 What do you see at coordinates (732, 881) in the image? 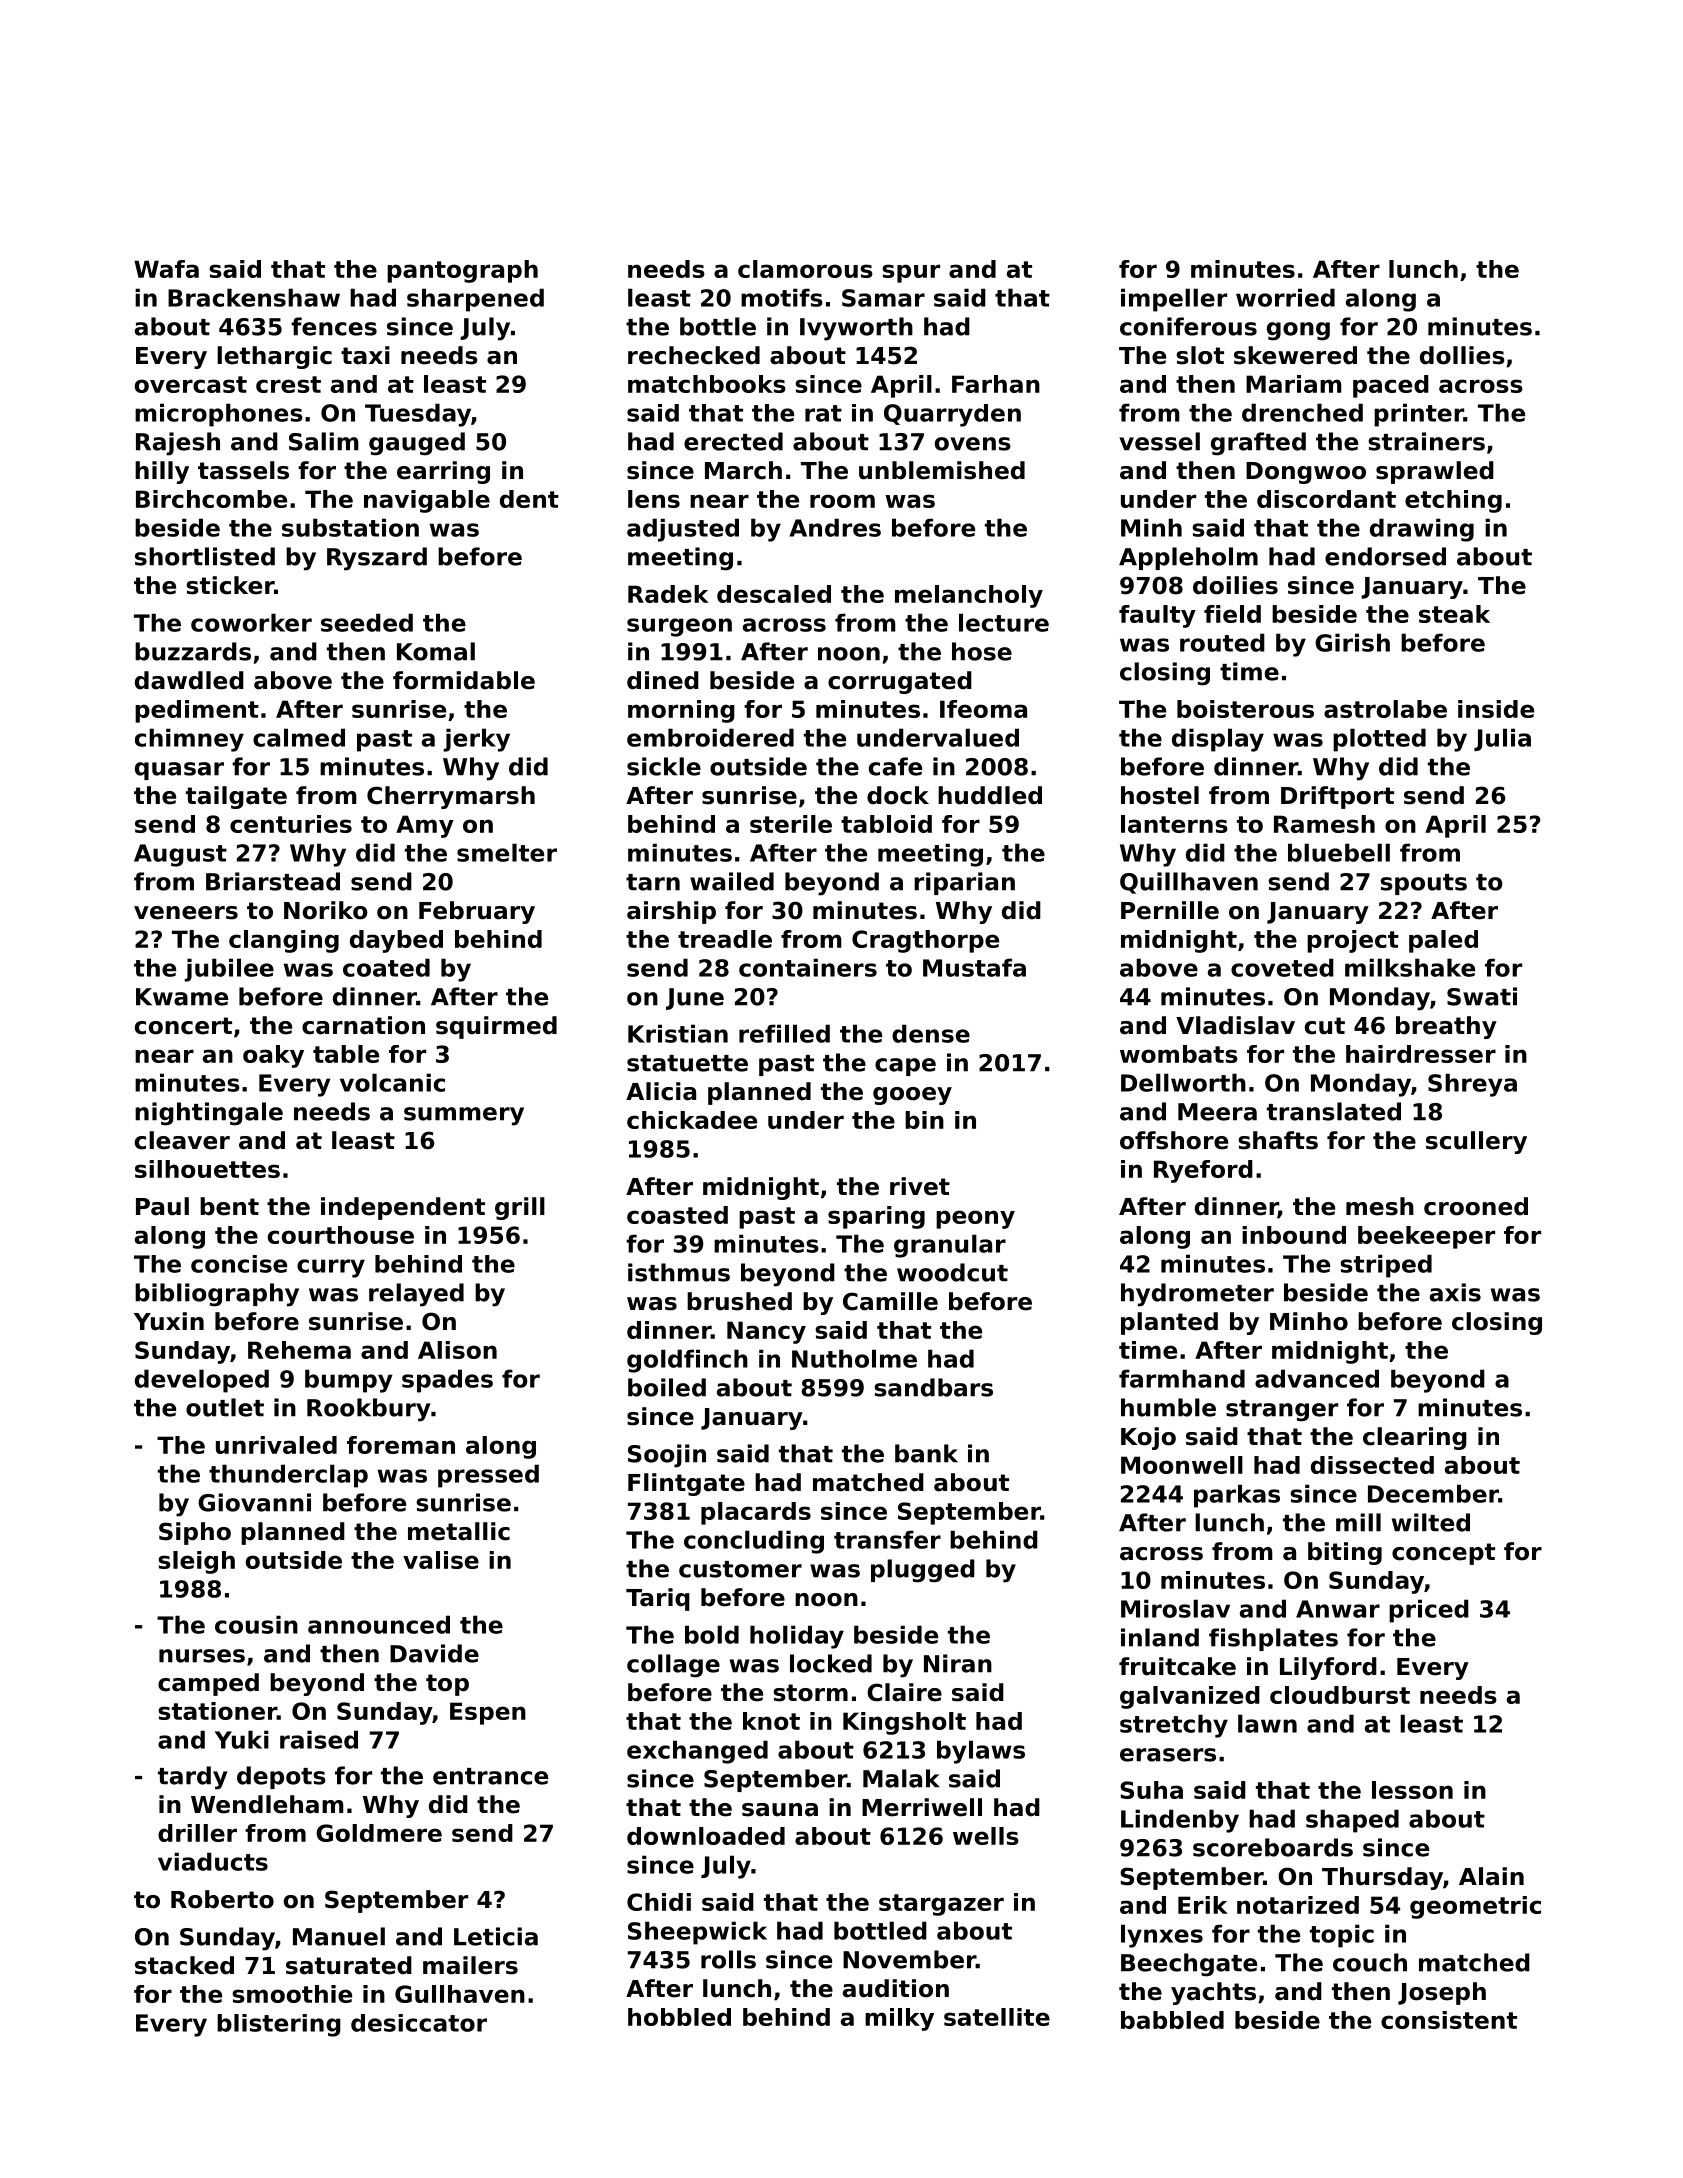
I see `wailed` at bounding box center [732, 881].
